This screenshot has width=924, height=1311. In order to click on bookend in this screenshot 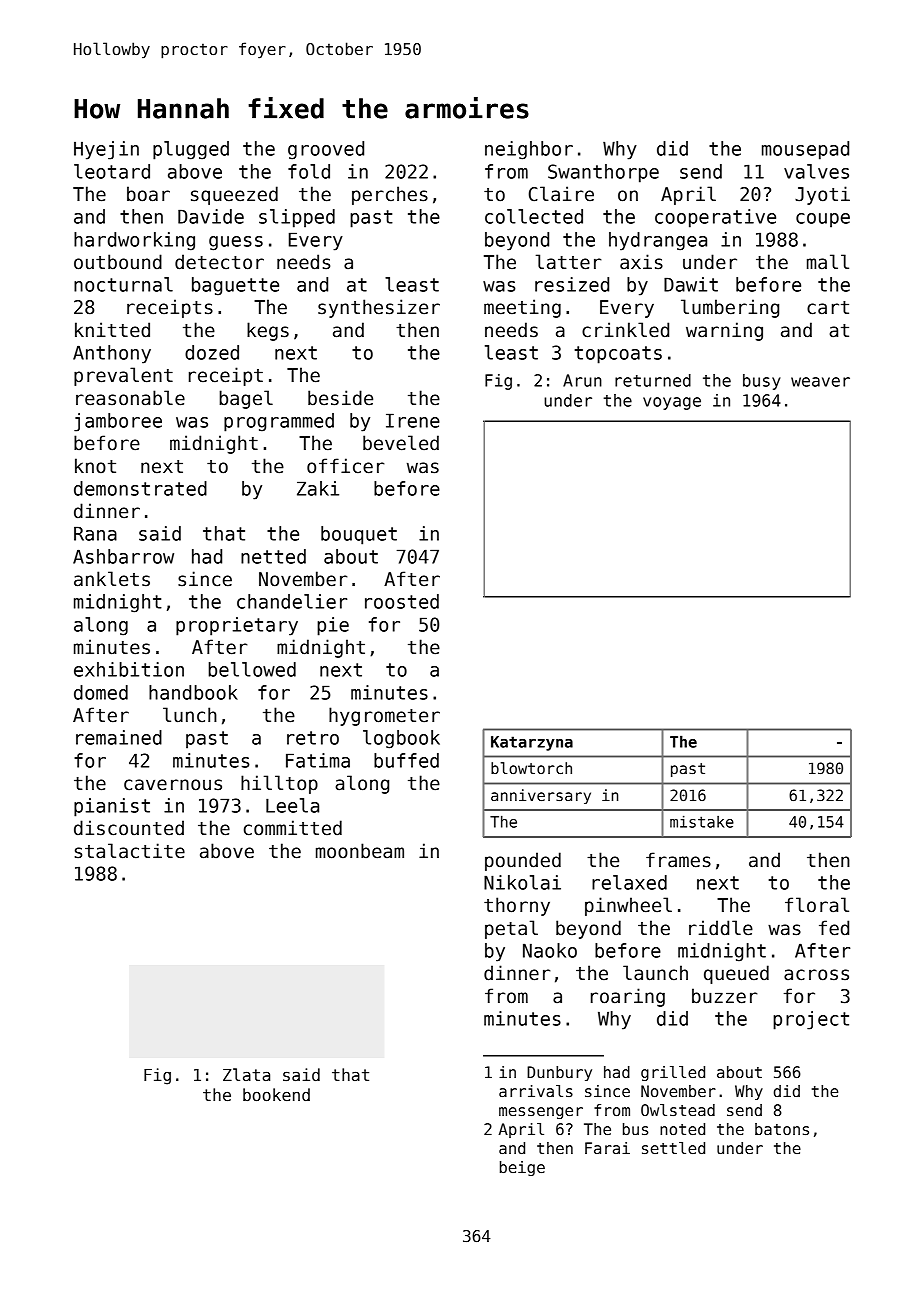, I will do `click(276, 1095)`.
